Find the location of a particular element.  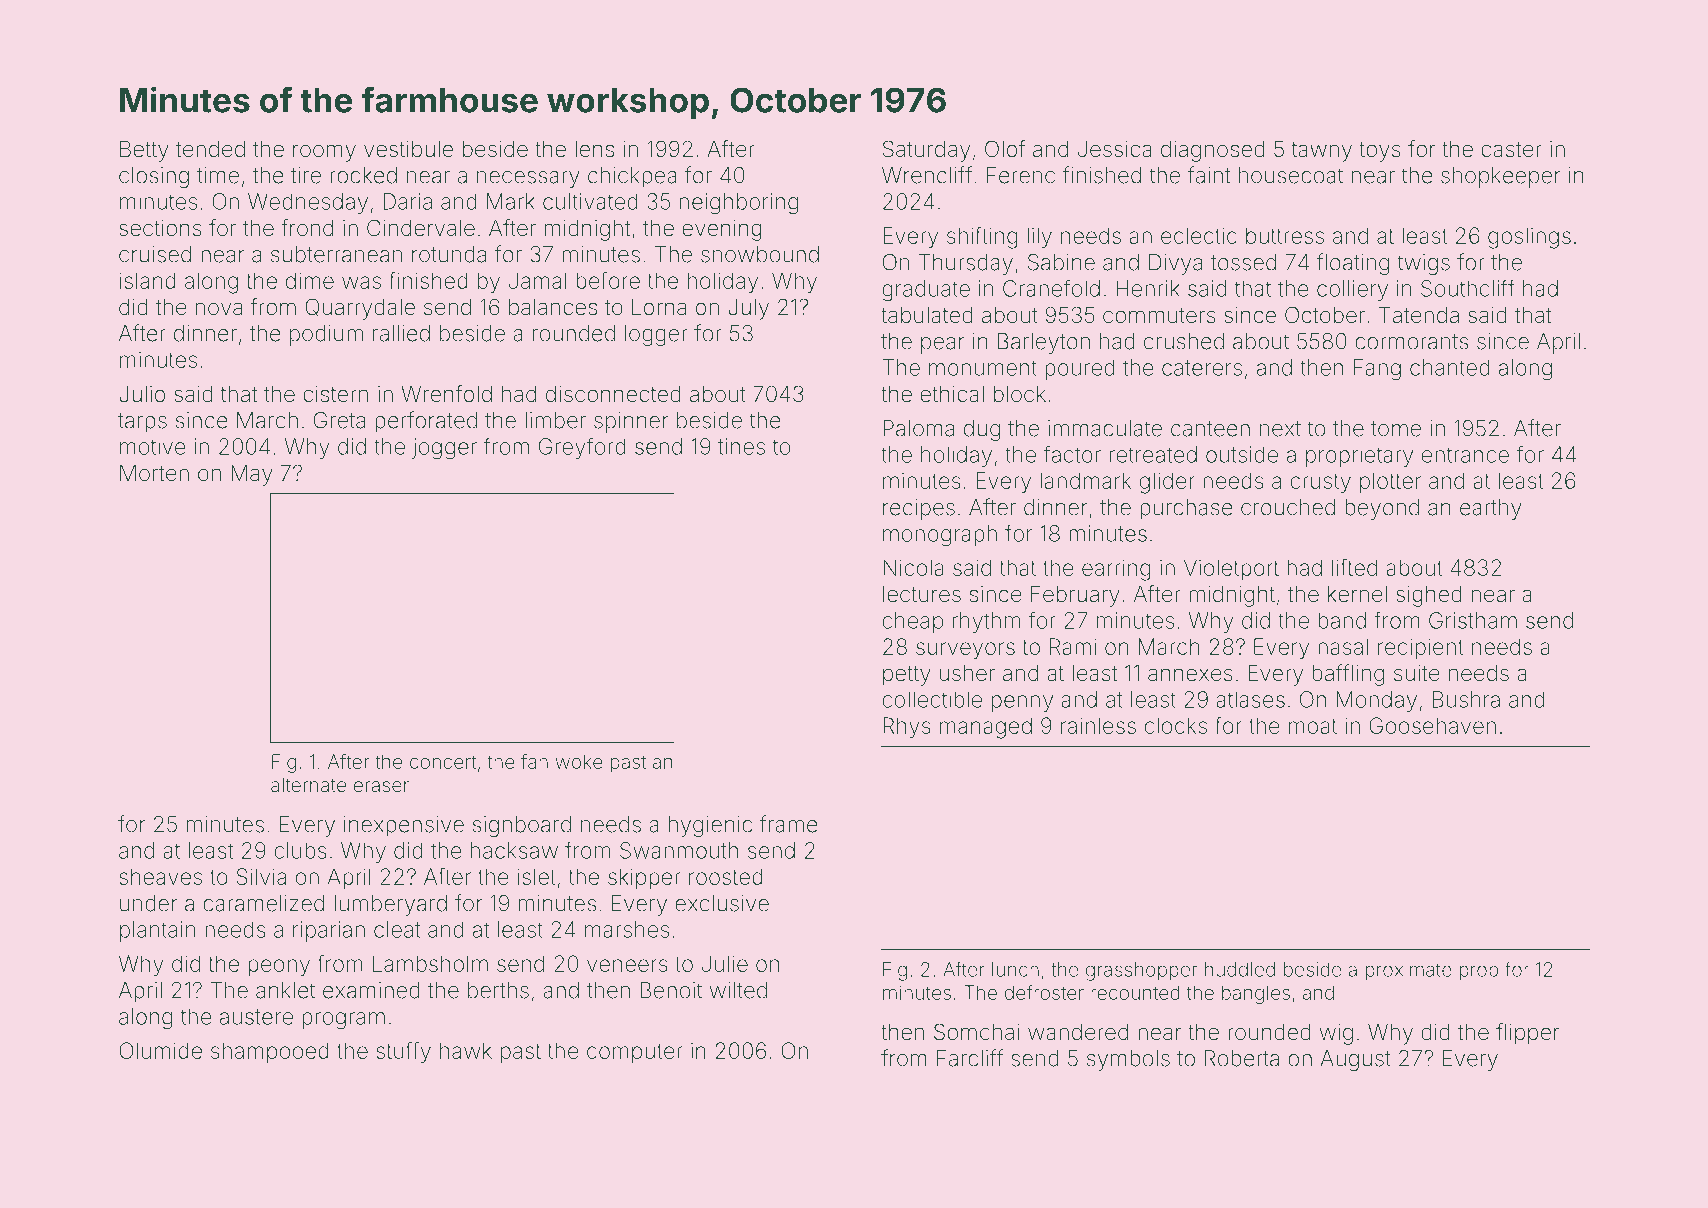

island is located at coordinates (148, 280).
